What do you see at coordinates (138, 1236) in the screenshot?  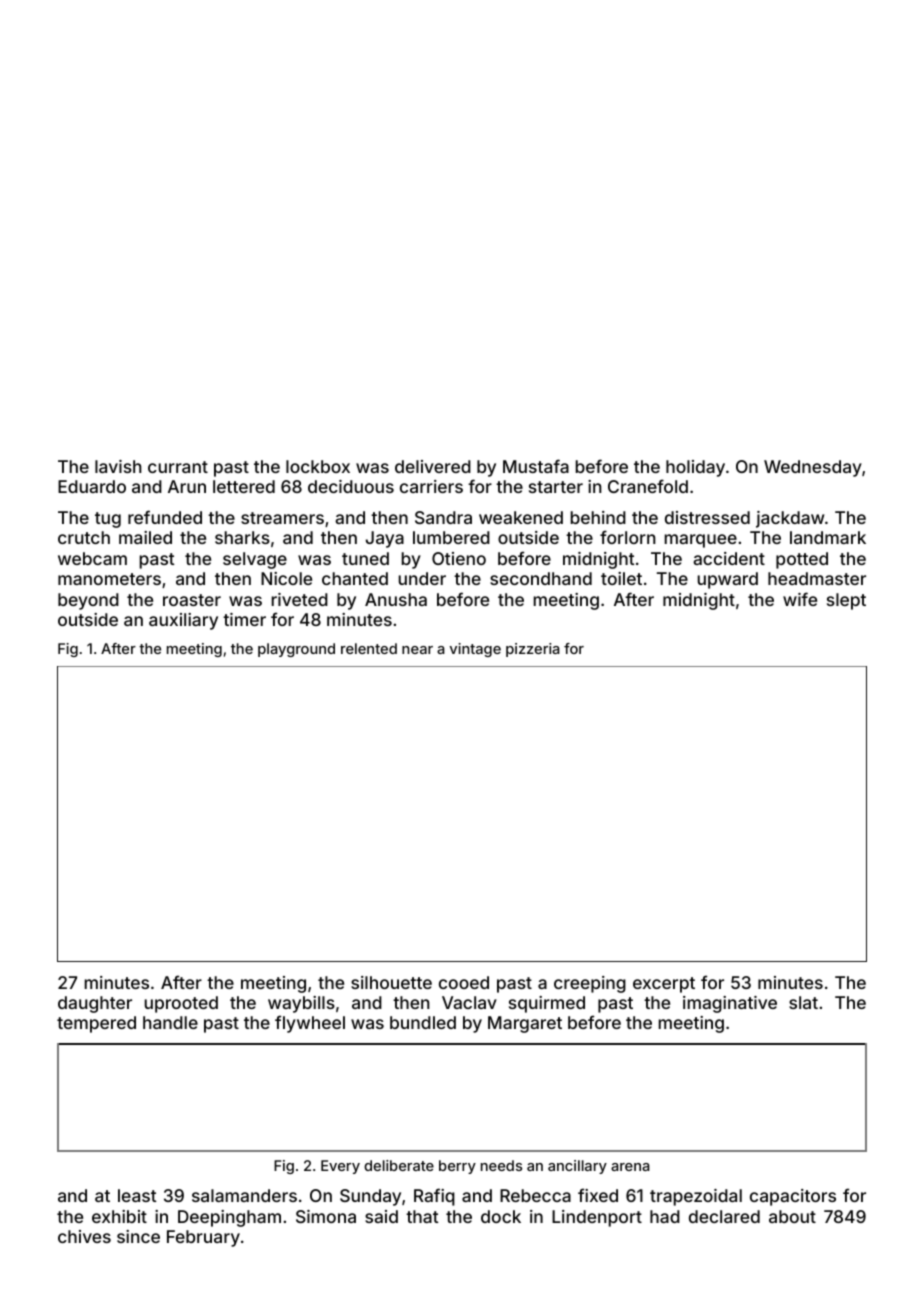 I see `since` at bounding box center [138, 1236].
